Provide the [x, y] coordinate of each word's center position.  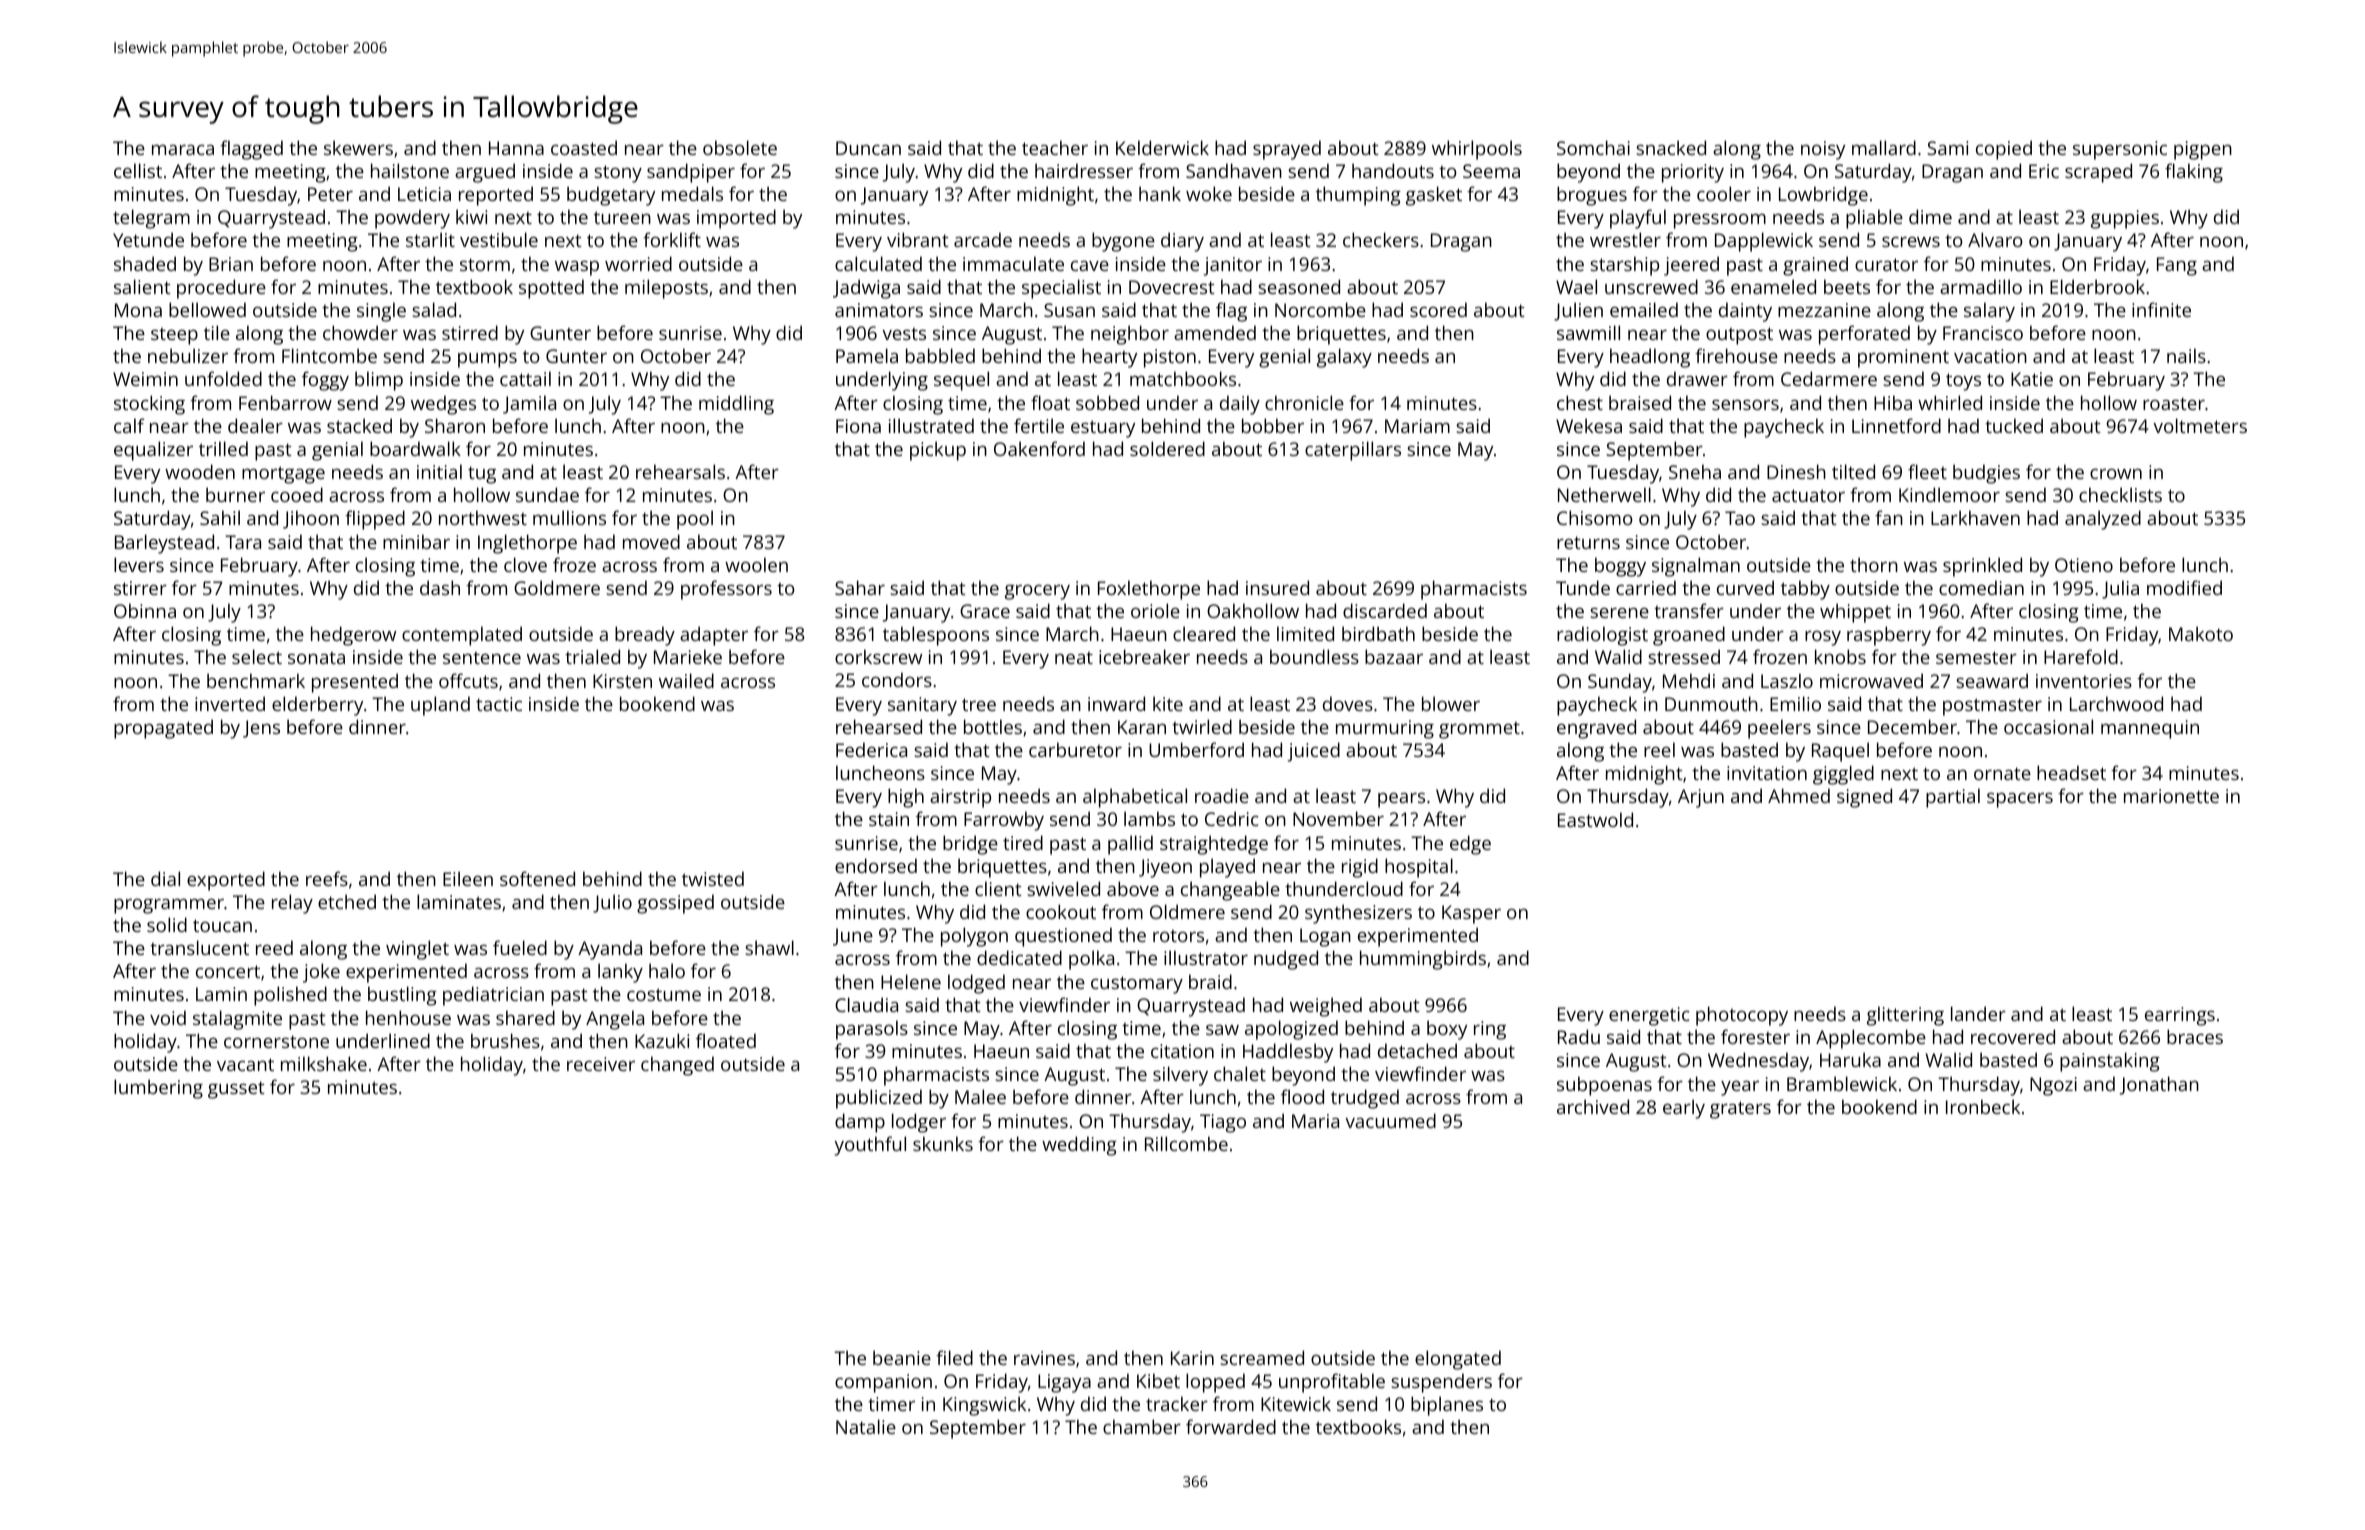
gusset [236, 1090]
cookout [1061, 911]
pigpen [2203, 150]
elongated [1458, 1360]
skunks [943, 1143]
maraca [183, 150]
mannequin [2150, 729]
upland [440, 706]
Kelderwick [1162, 147]
